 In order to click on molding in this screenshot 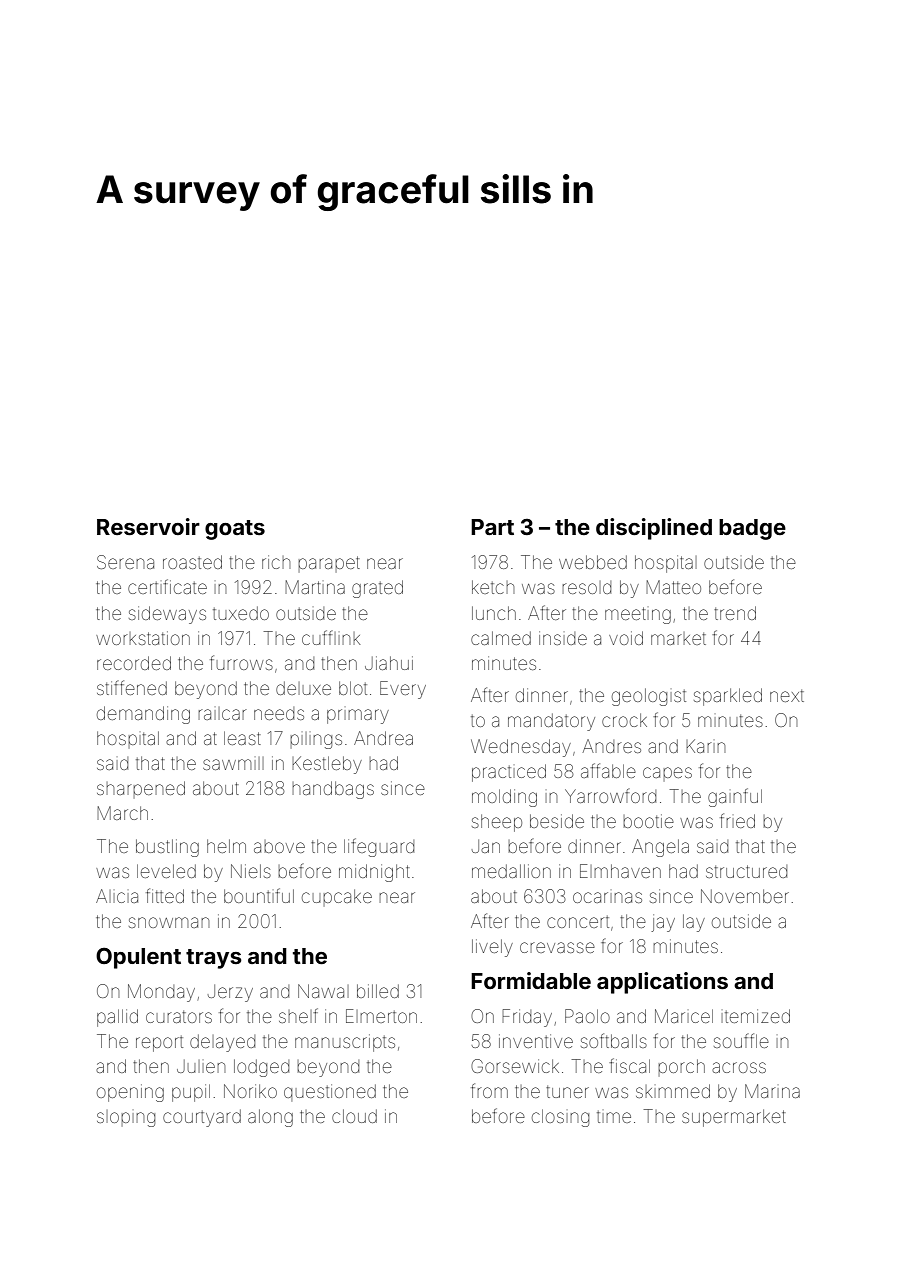, I will do `click(504, 798)`.
